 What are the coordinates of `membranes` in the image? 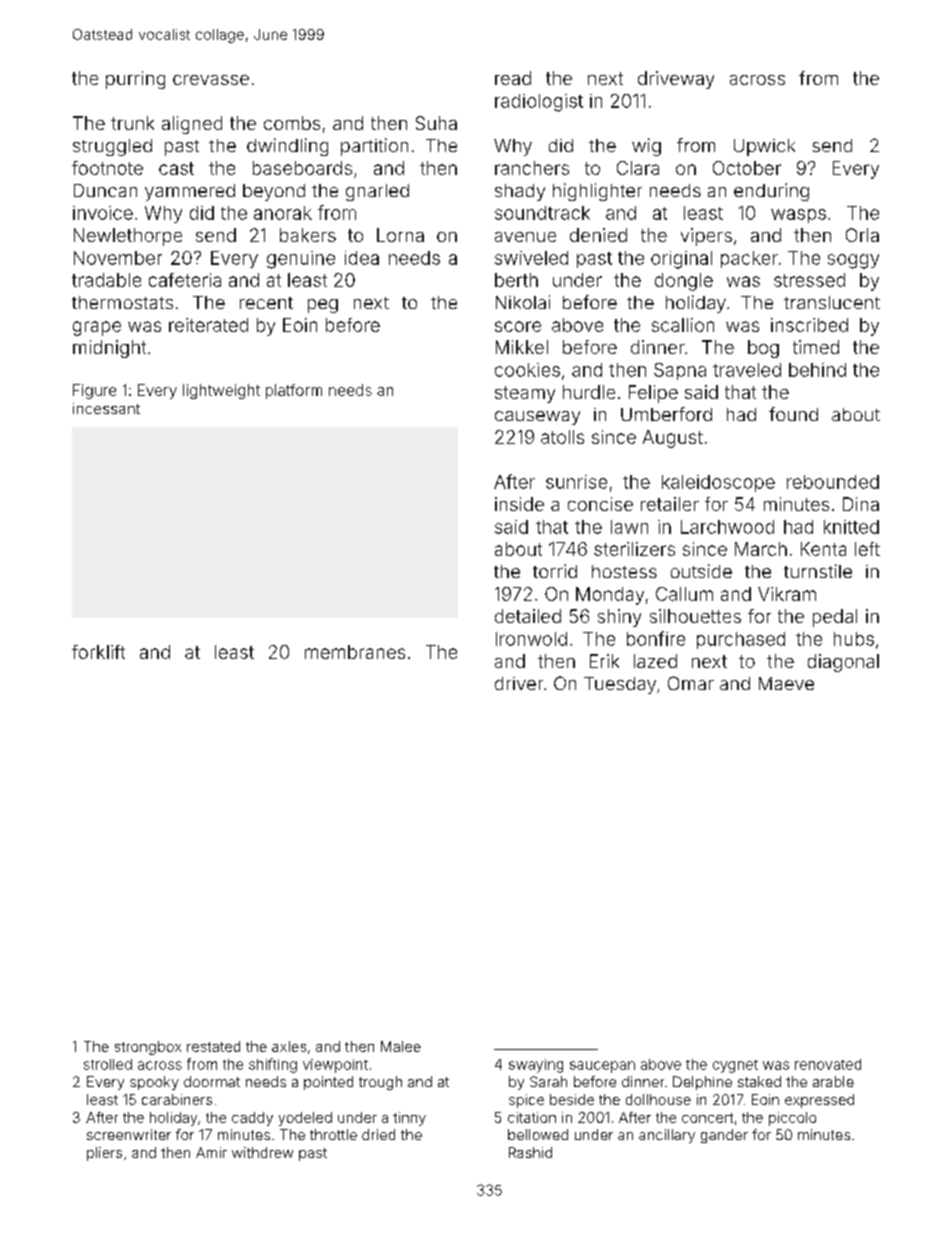 It's located at (355, 652).
